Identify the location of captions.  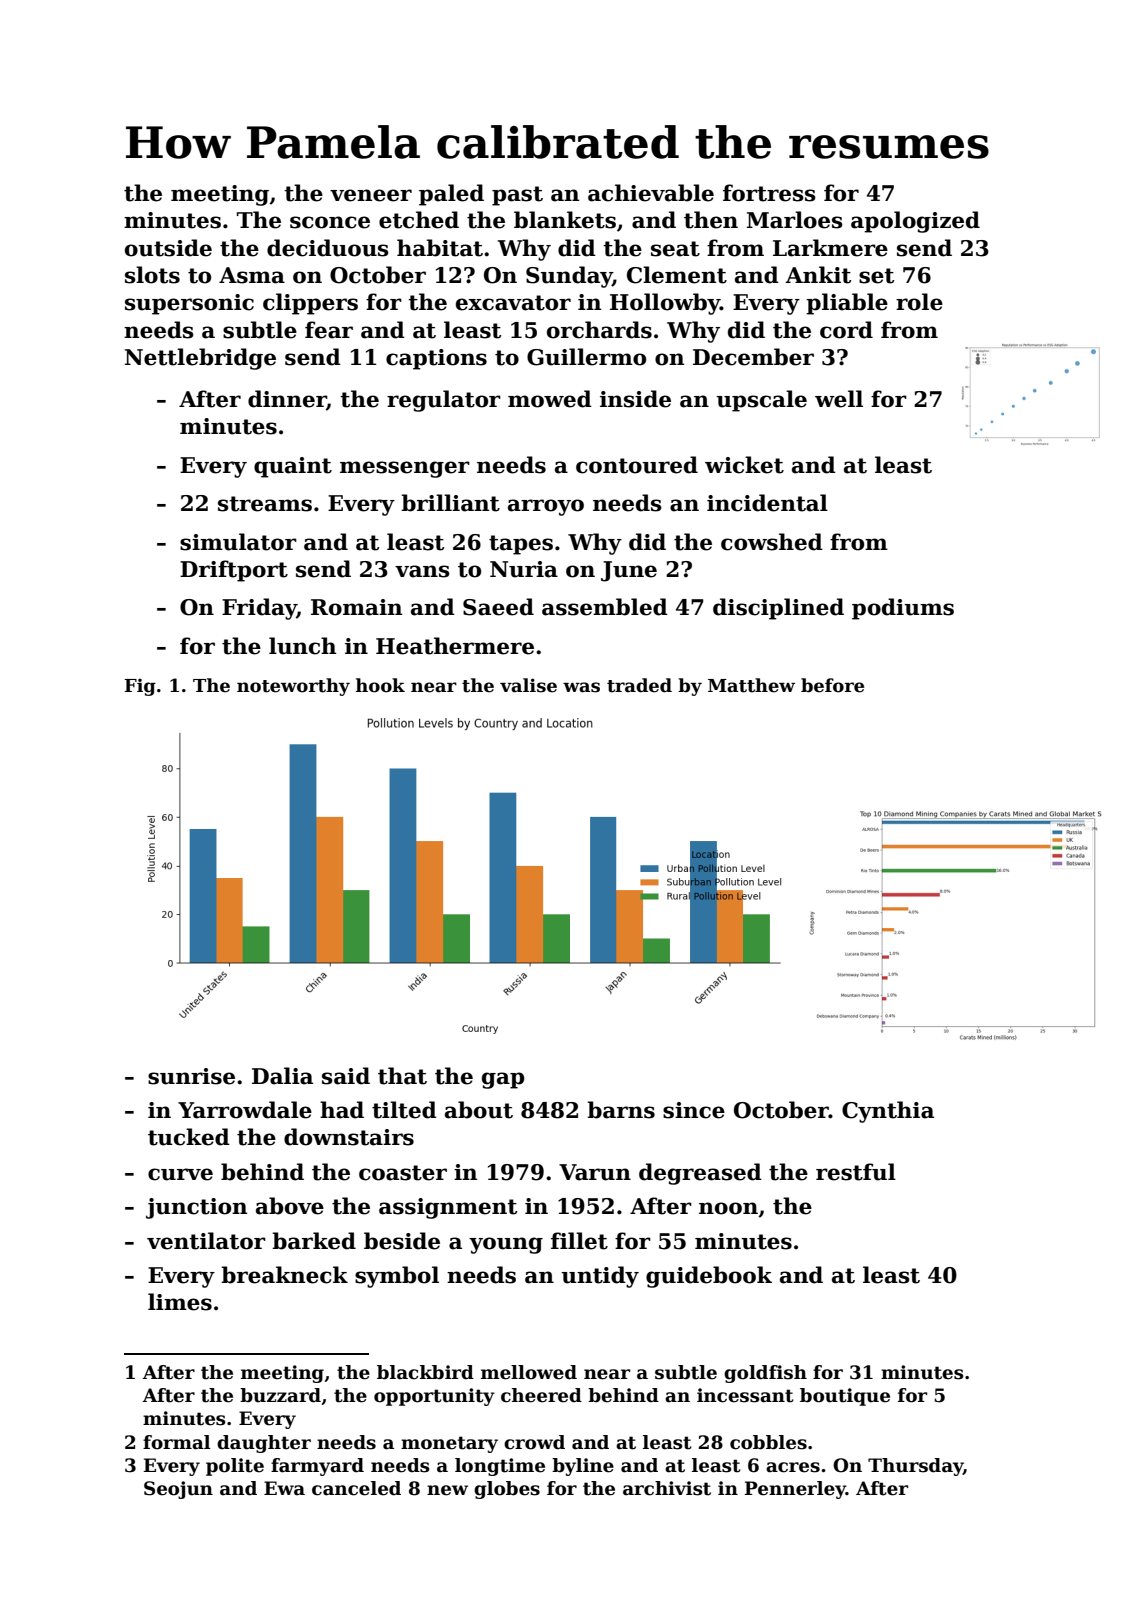
(436, 359).
